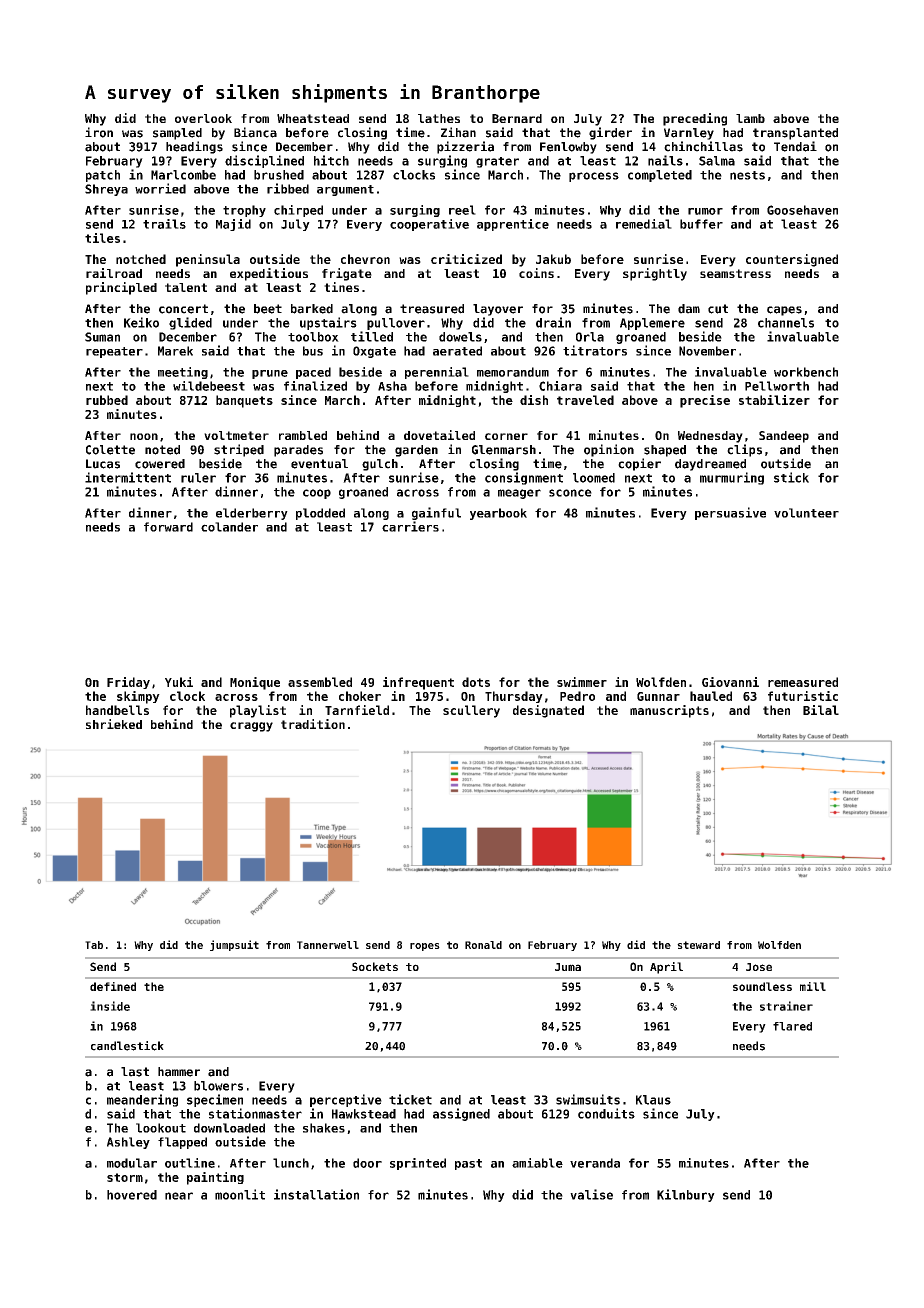 The width and height of the document is (924, 1308). Describe the element at coordinates (610, 133) in the document. I see `girder` at that location.
